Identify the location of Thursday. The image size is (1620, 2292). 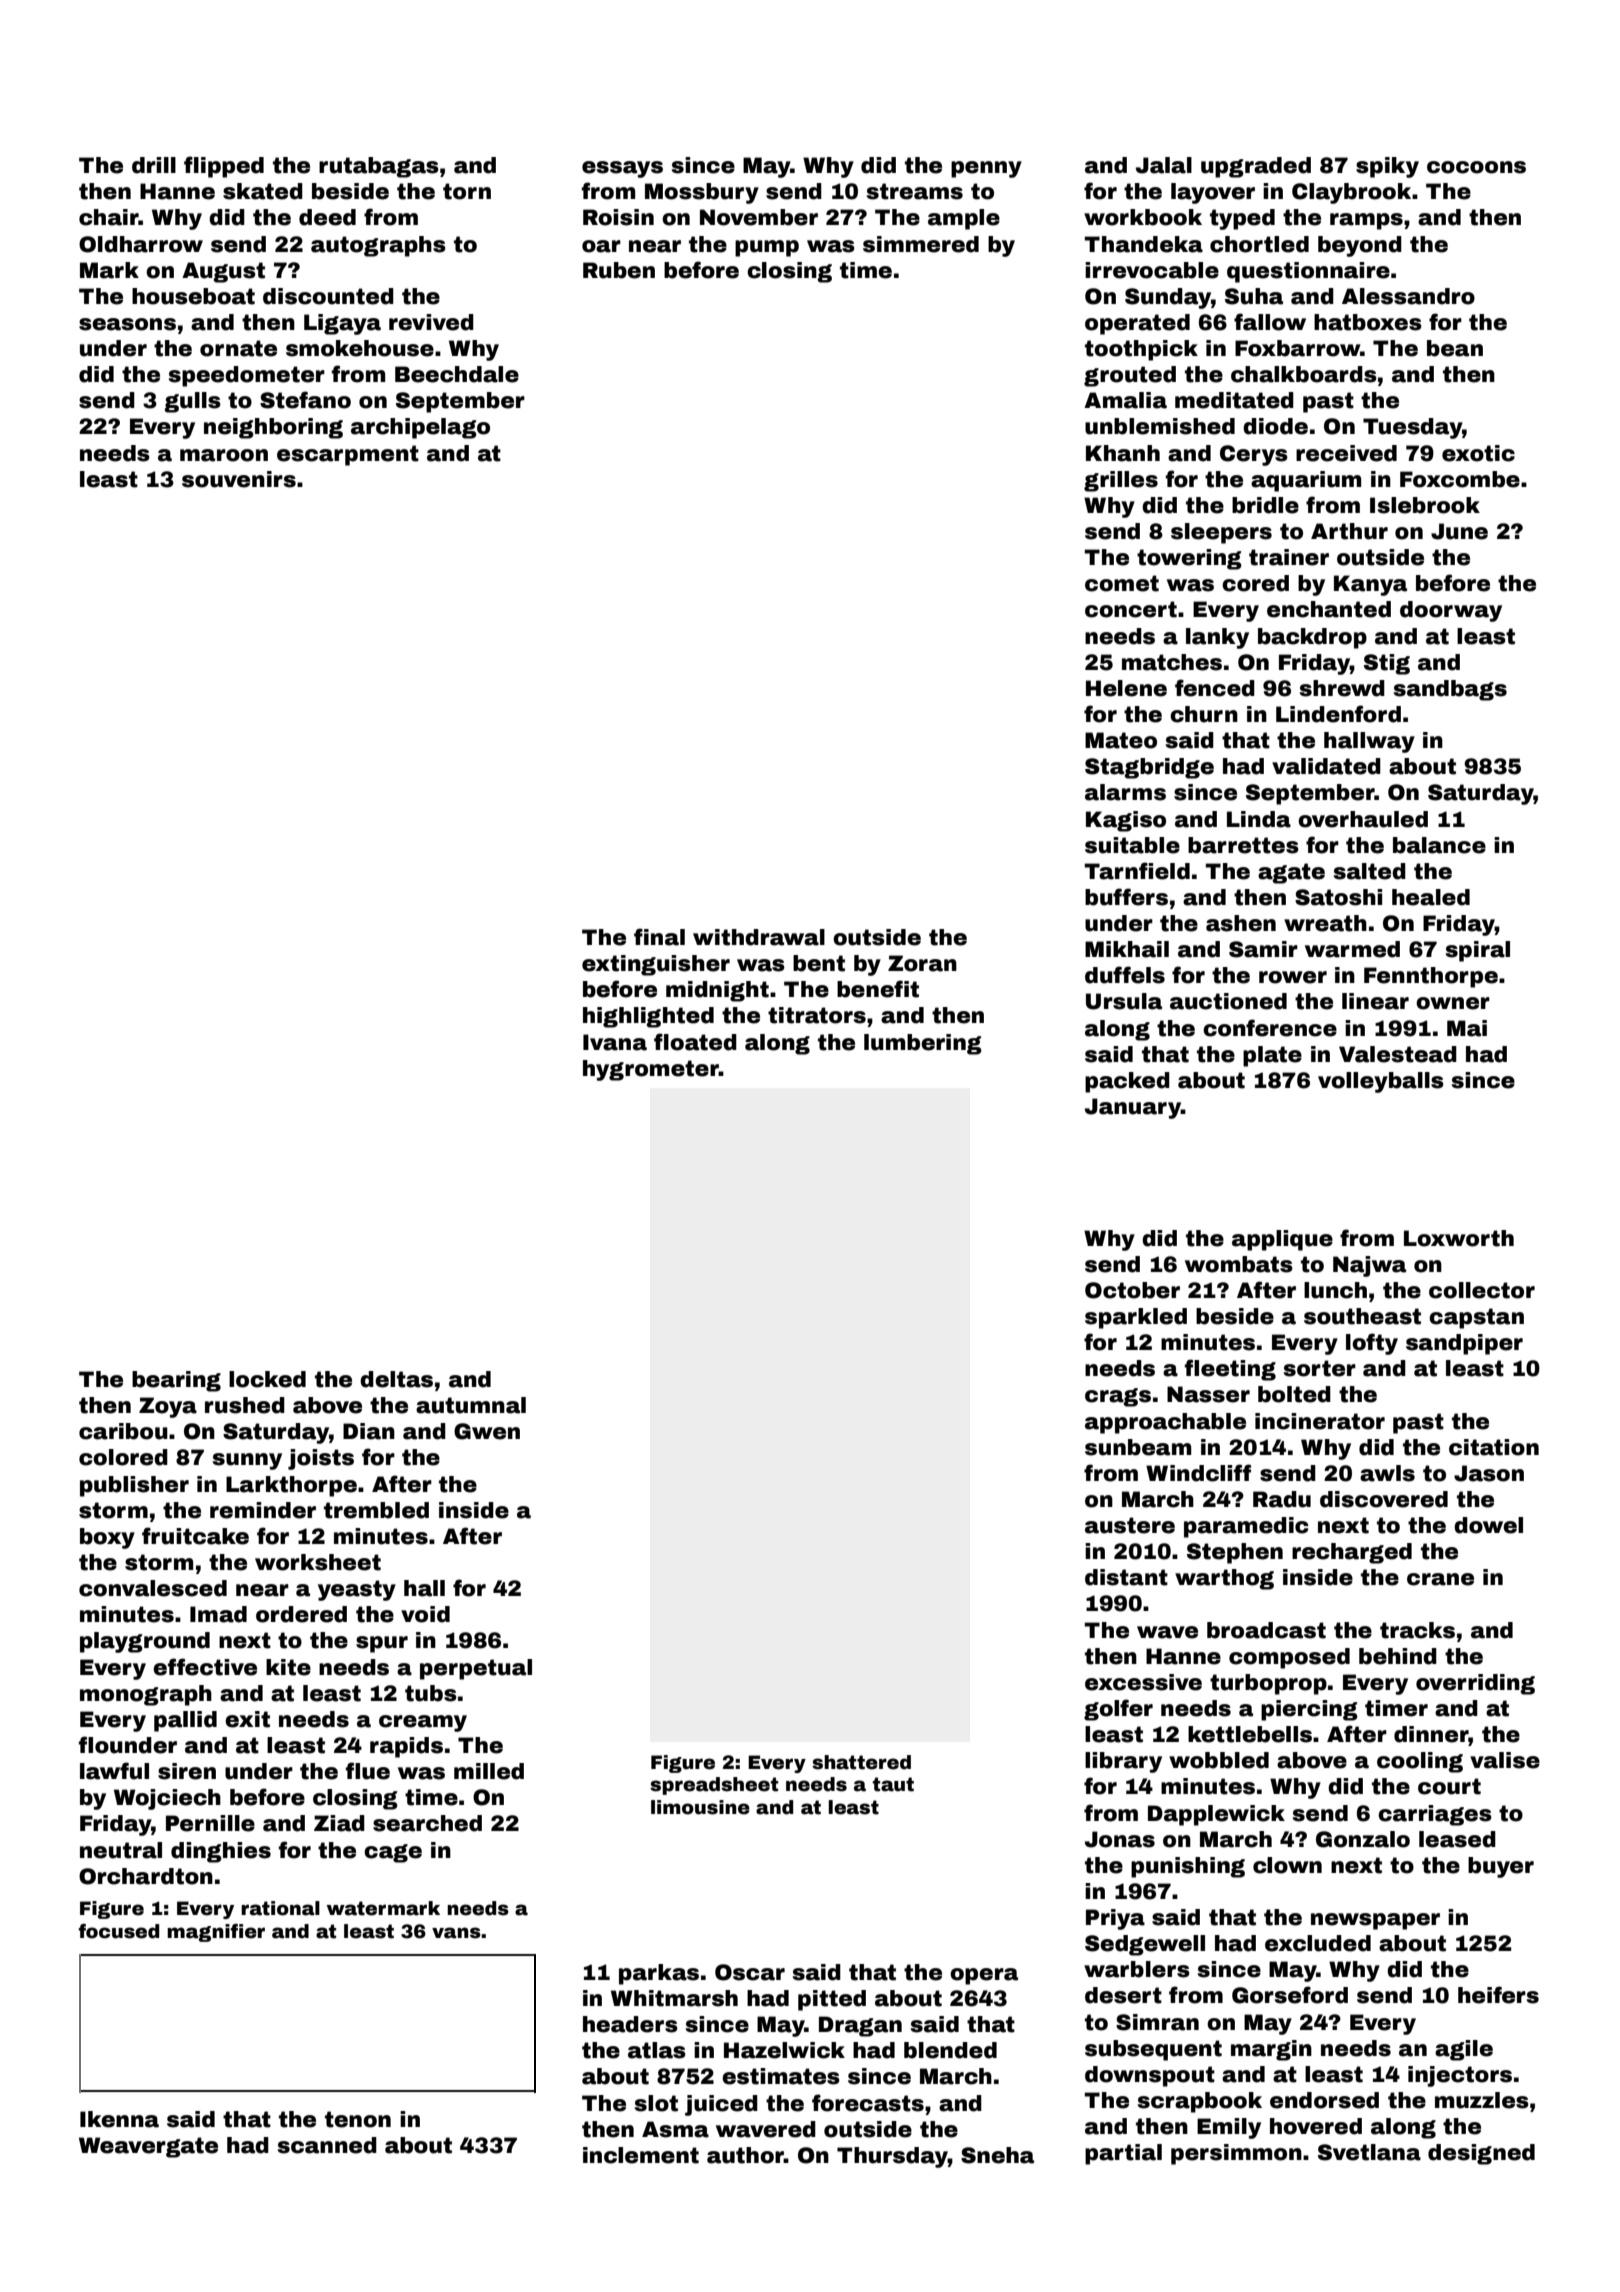
(892, 2157).
